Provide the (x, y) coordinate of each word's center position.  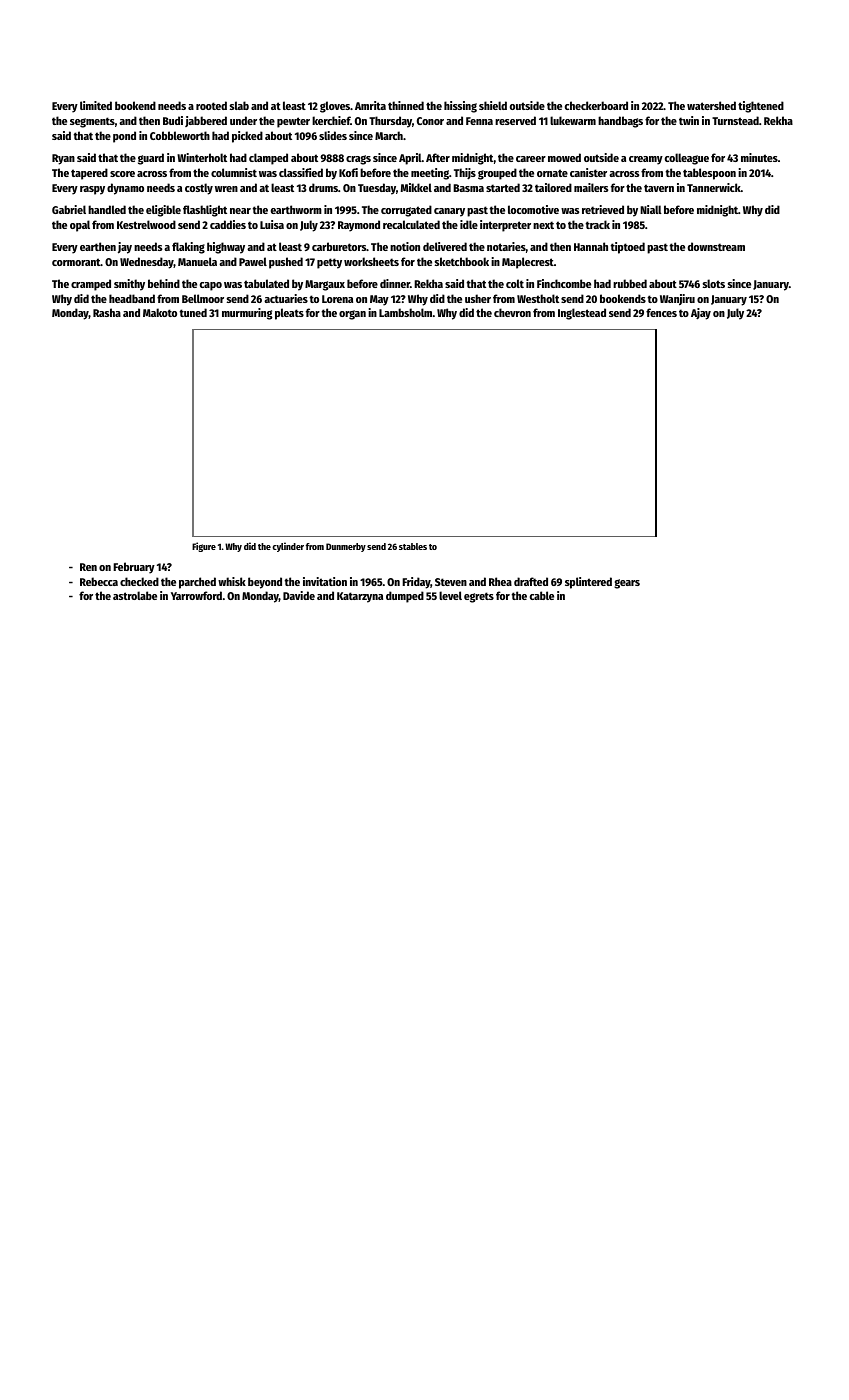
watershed (711, 105)
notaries (506, 246)
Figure (204, 547)
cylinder (288, 547)
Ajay (701, 314)
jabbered (206, 121)
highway (226, 248)
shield (493, 105)
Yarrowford (196, 595)
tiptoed (628, 248)
